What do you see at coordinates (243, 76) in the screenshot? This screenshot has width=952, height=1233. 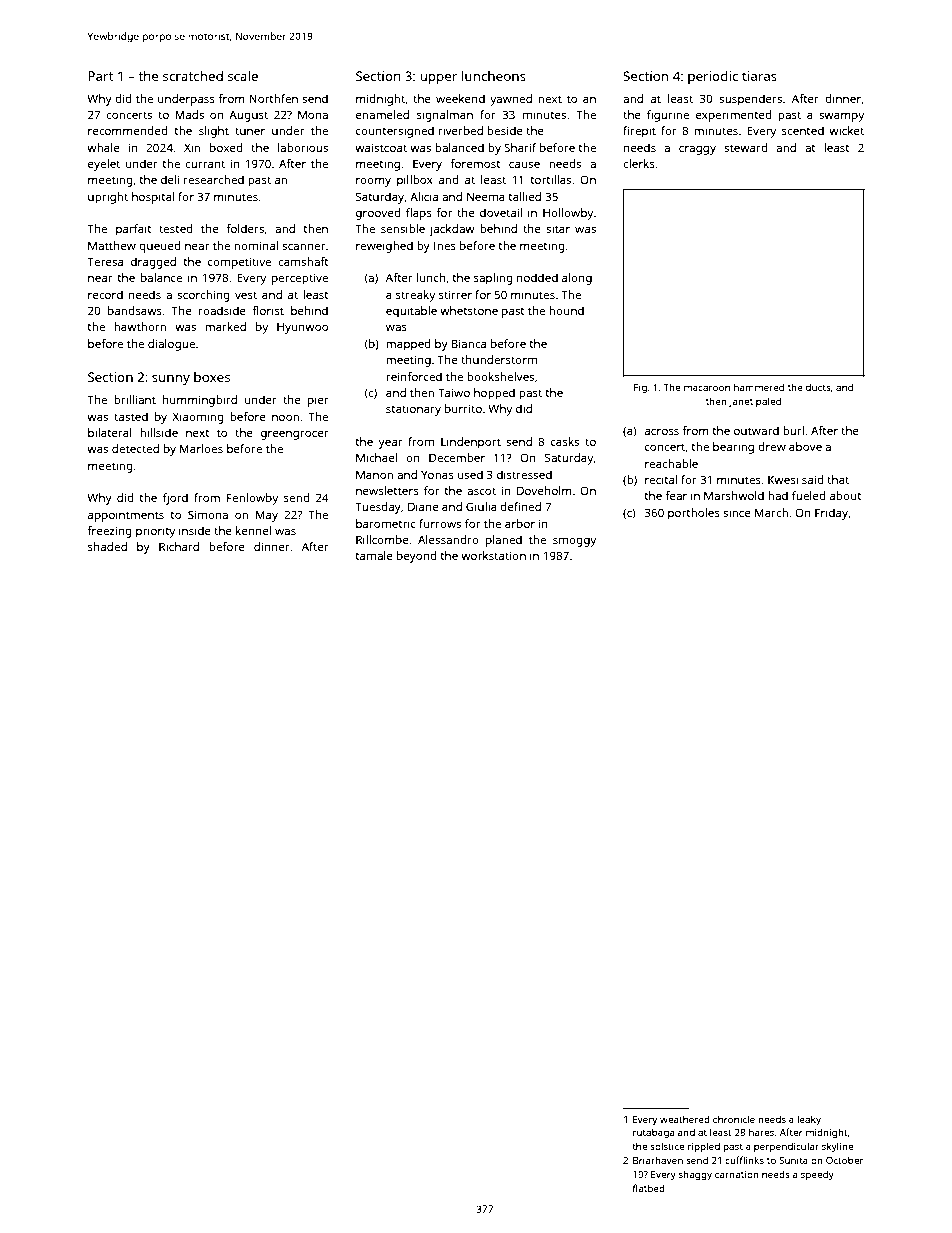 I see `scale` at bounding box center [243, 76].
